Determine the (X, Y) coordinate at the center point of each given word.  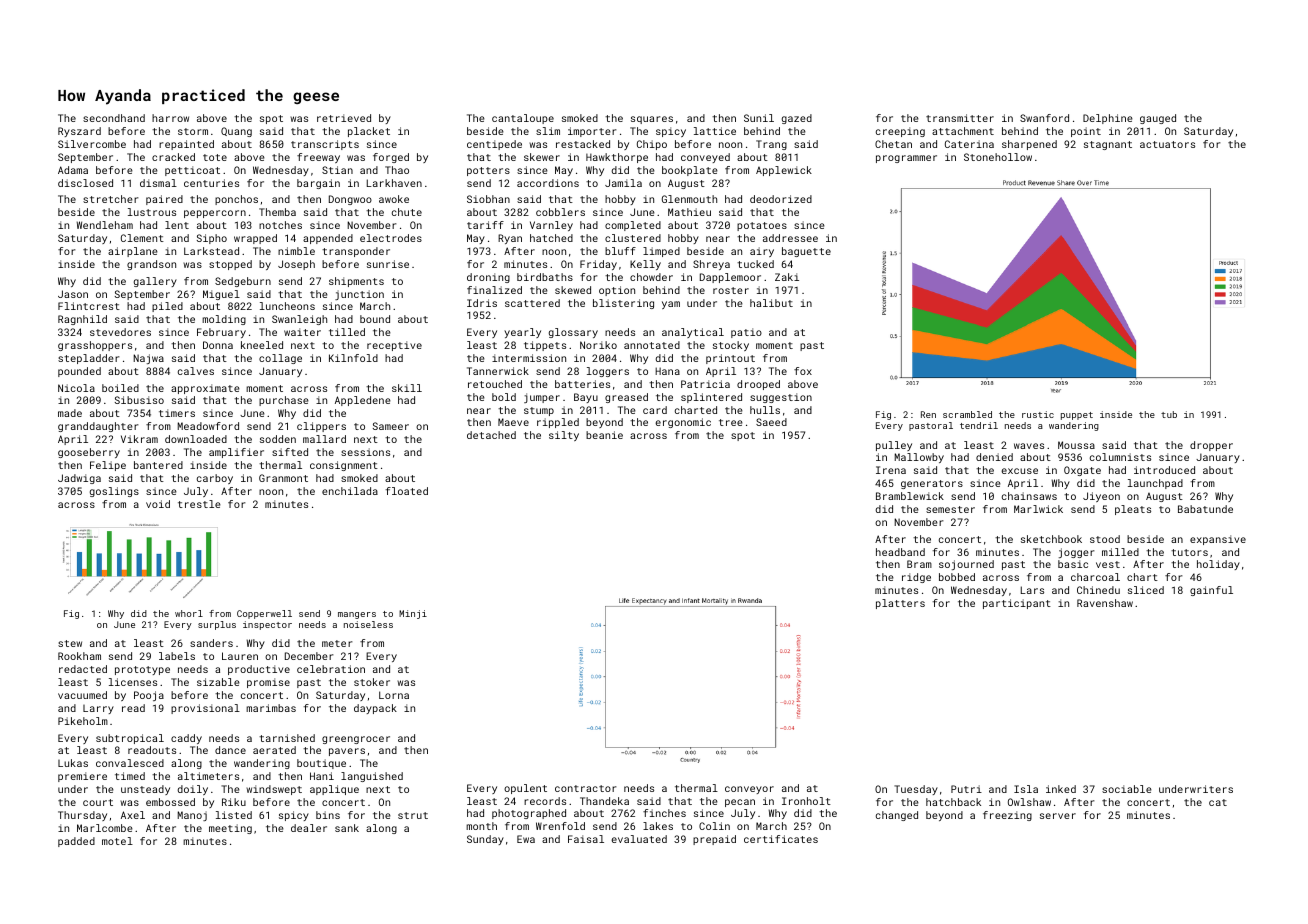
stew (70, 643)
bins (328, 815)
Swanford (1044, 118)
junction (359, 295)
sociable (1127, 789)
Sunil (759, 118)
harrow (170, 118)
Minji (413, 614)
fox (803, 371)
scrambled (967, 414)
